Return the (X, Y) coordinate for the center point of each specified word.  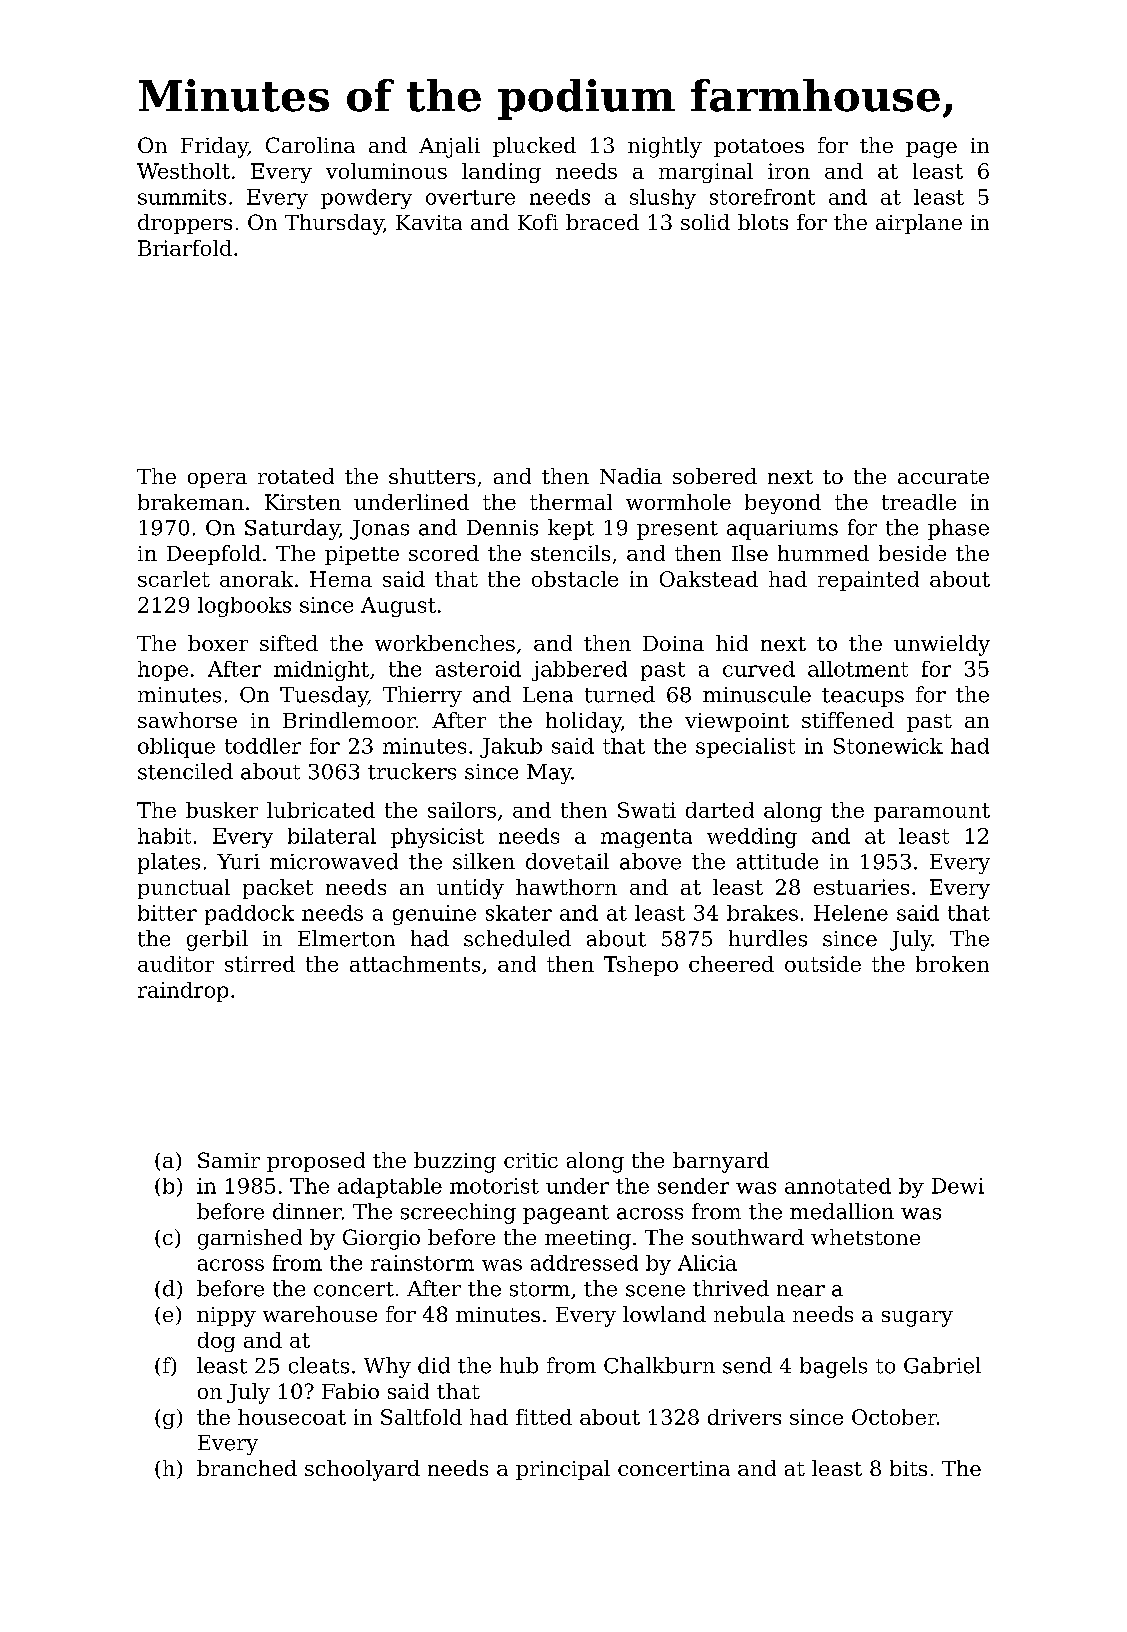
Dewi (958, 1186)
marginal (706, 173)
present (677, 530)
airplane (919, 224)
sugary (917, 1319)
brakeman (191, 502)
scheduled (517, 938)
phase (958, 529)
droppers (185, 224)
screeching (458, 1213)
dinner (307, 1211)
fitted (544, 1417)
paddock (249, 915)
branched (247, 1468)
